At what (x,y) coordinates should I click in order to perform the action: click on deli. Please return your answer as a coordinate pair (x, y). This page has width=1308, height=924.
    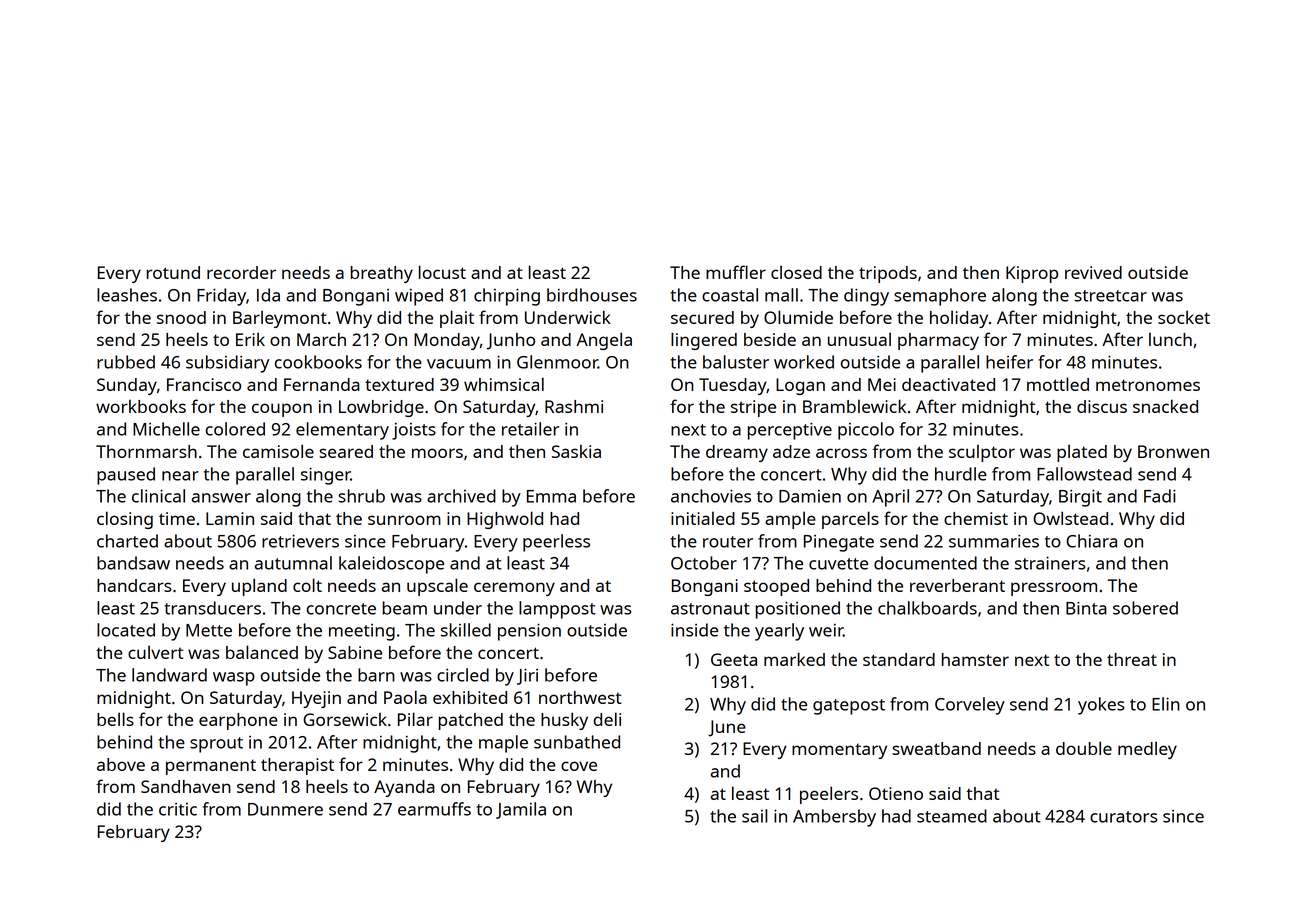
    Looking at the image, I should click on (607, 719).
